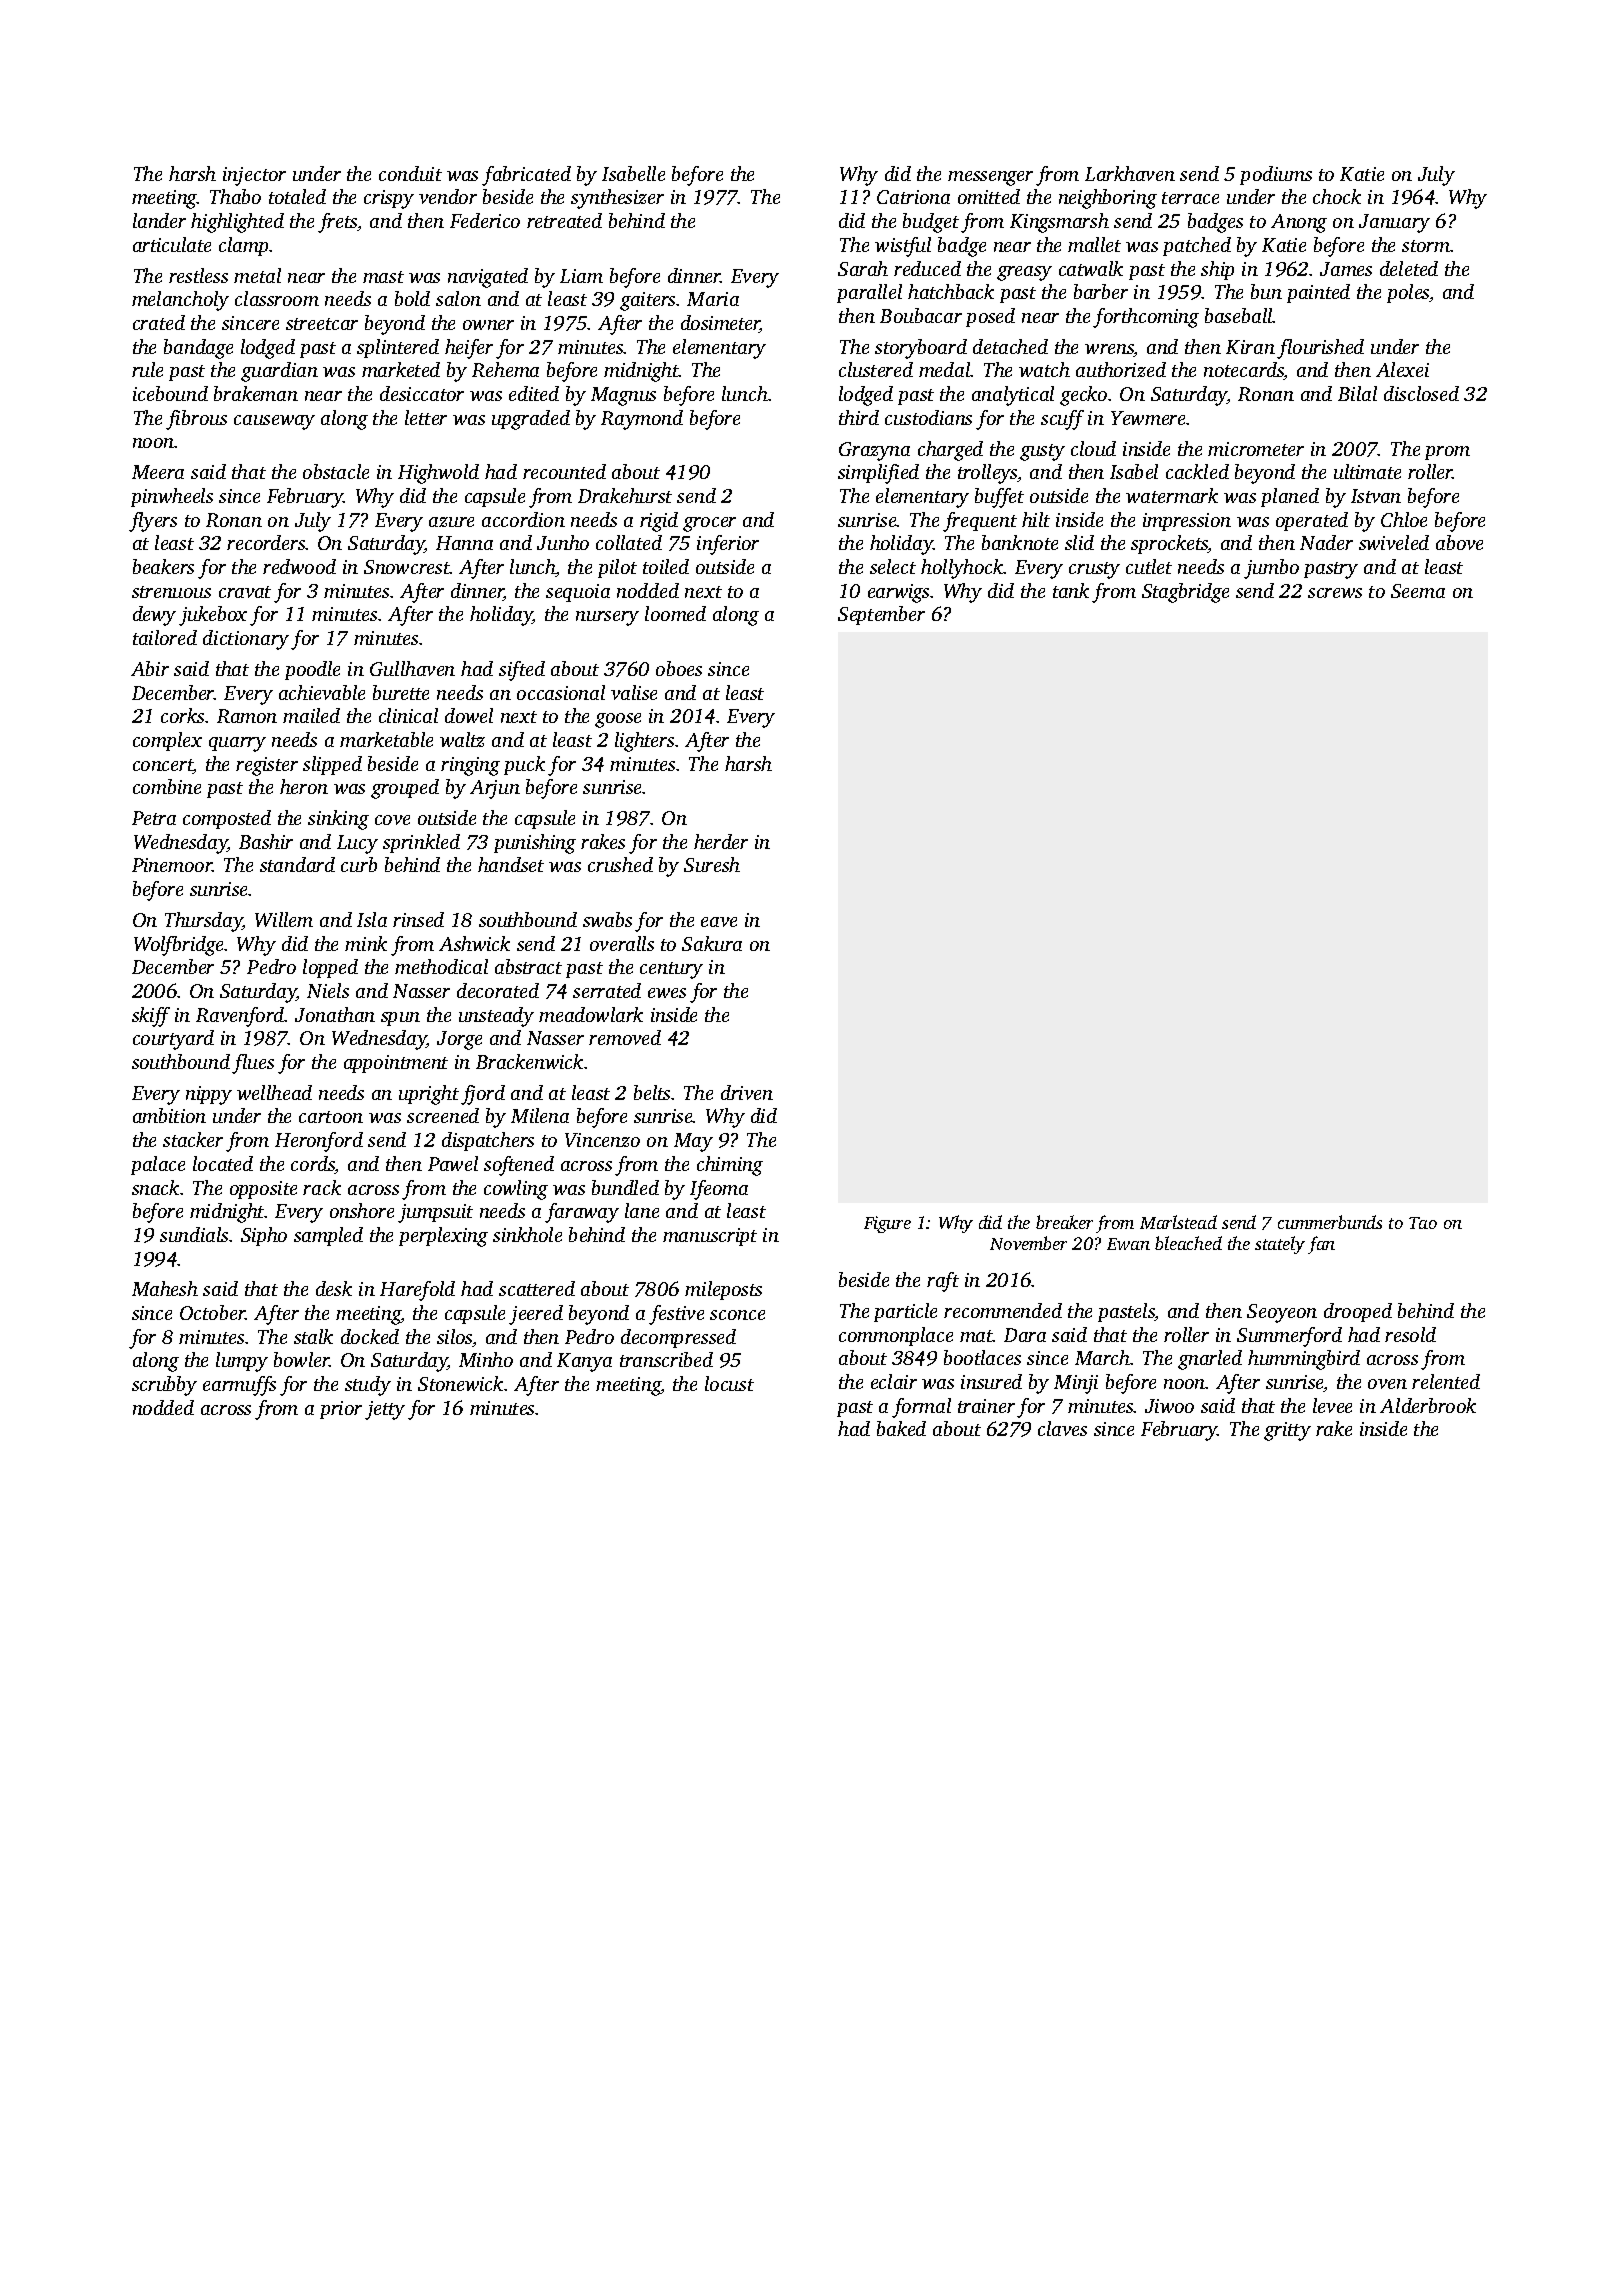 The image size is (1620, 2292). I want to click on classroom, so click(277, 298).
